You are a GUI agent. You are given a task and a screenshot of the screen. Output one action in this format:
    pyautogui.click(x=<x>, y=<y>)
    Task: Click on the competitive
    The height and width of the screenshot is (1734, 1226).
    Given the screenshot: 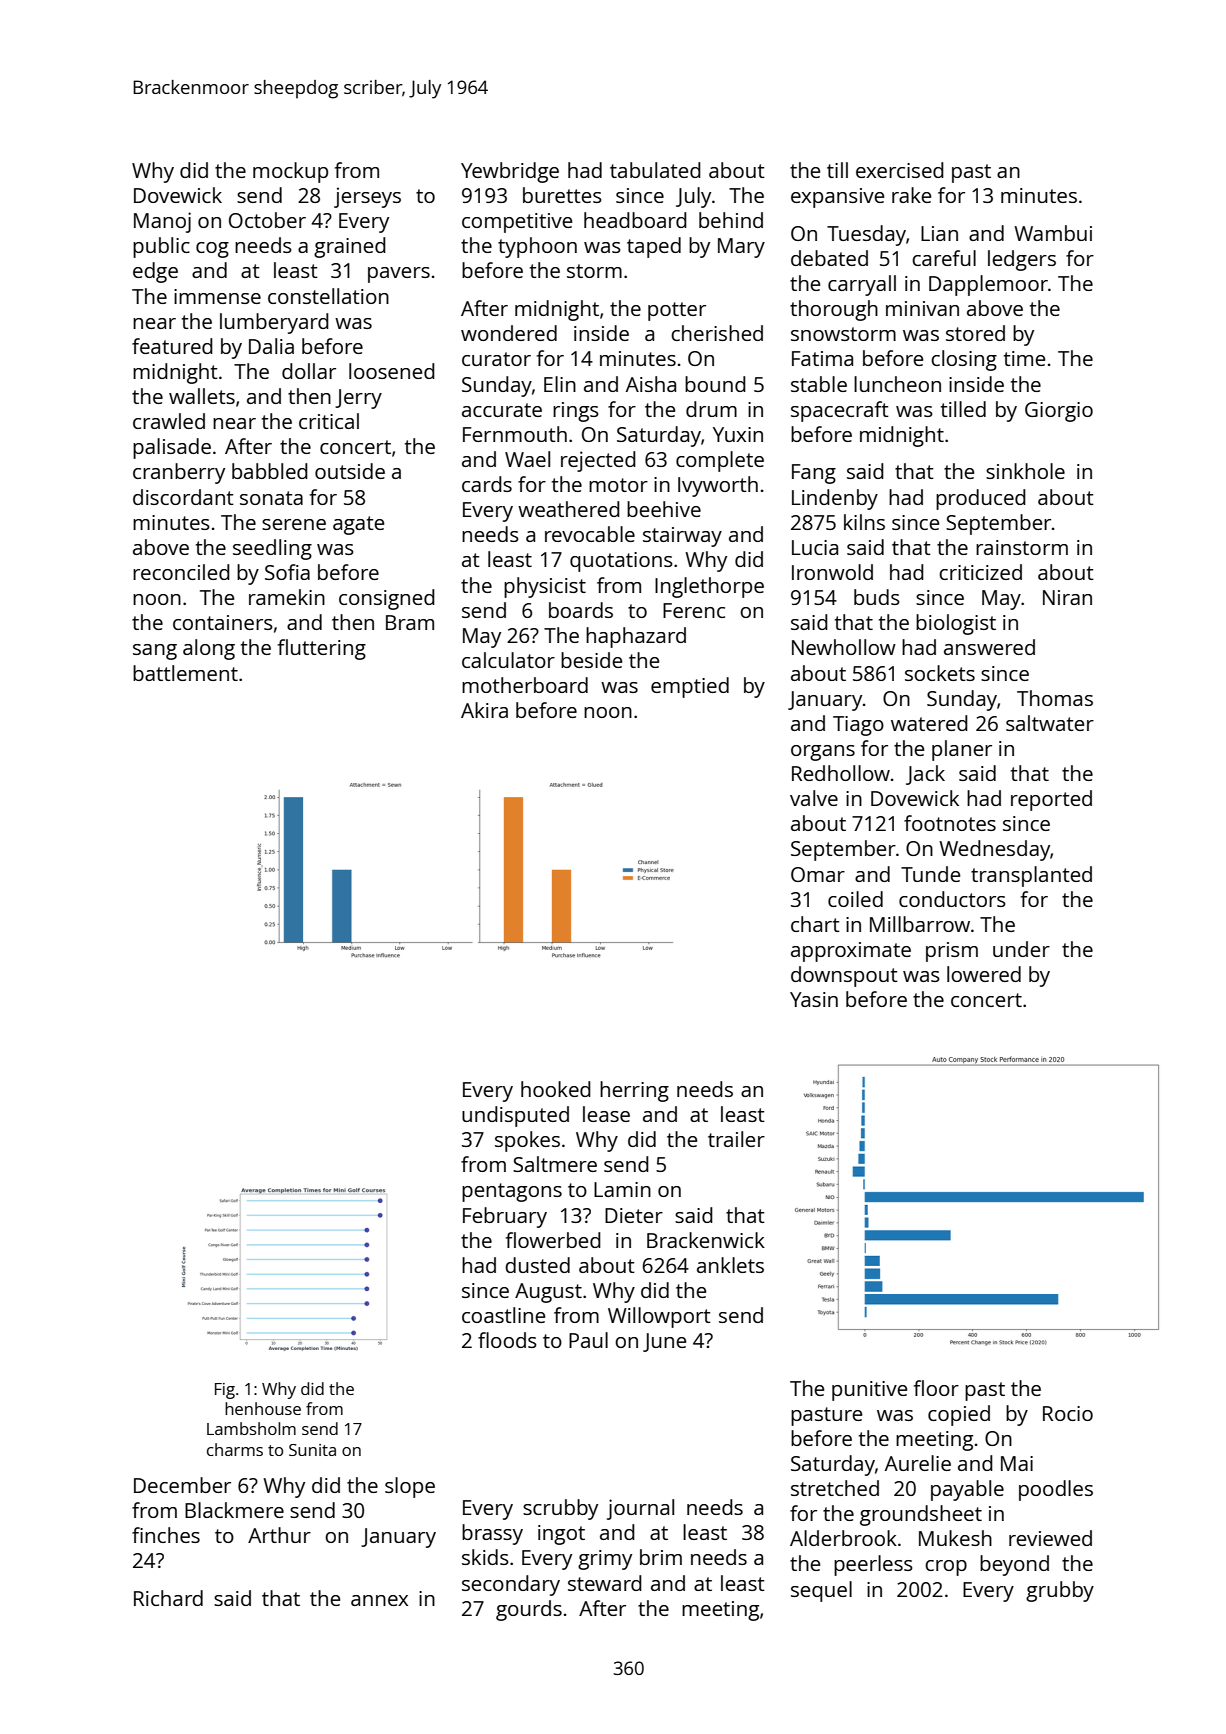 What is the action you would take?
    pyautogui.click(x=517, y=223)
